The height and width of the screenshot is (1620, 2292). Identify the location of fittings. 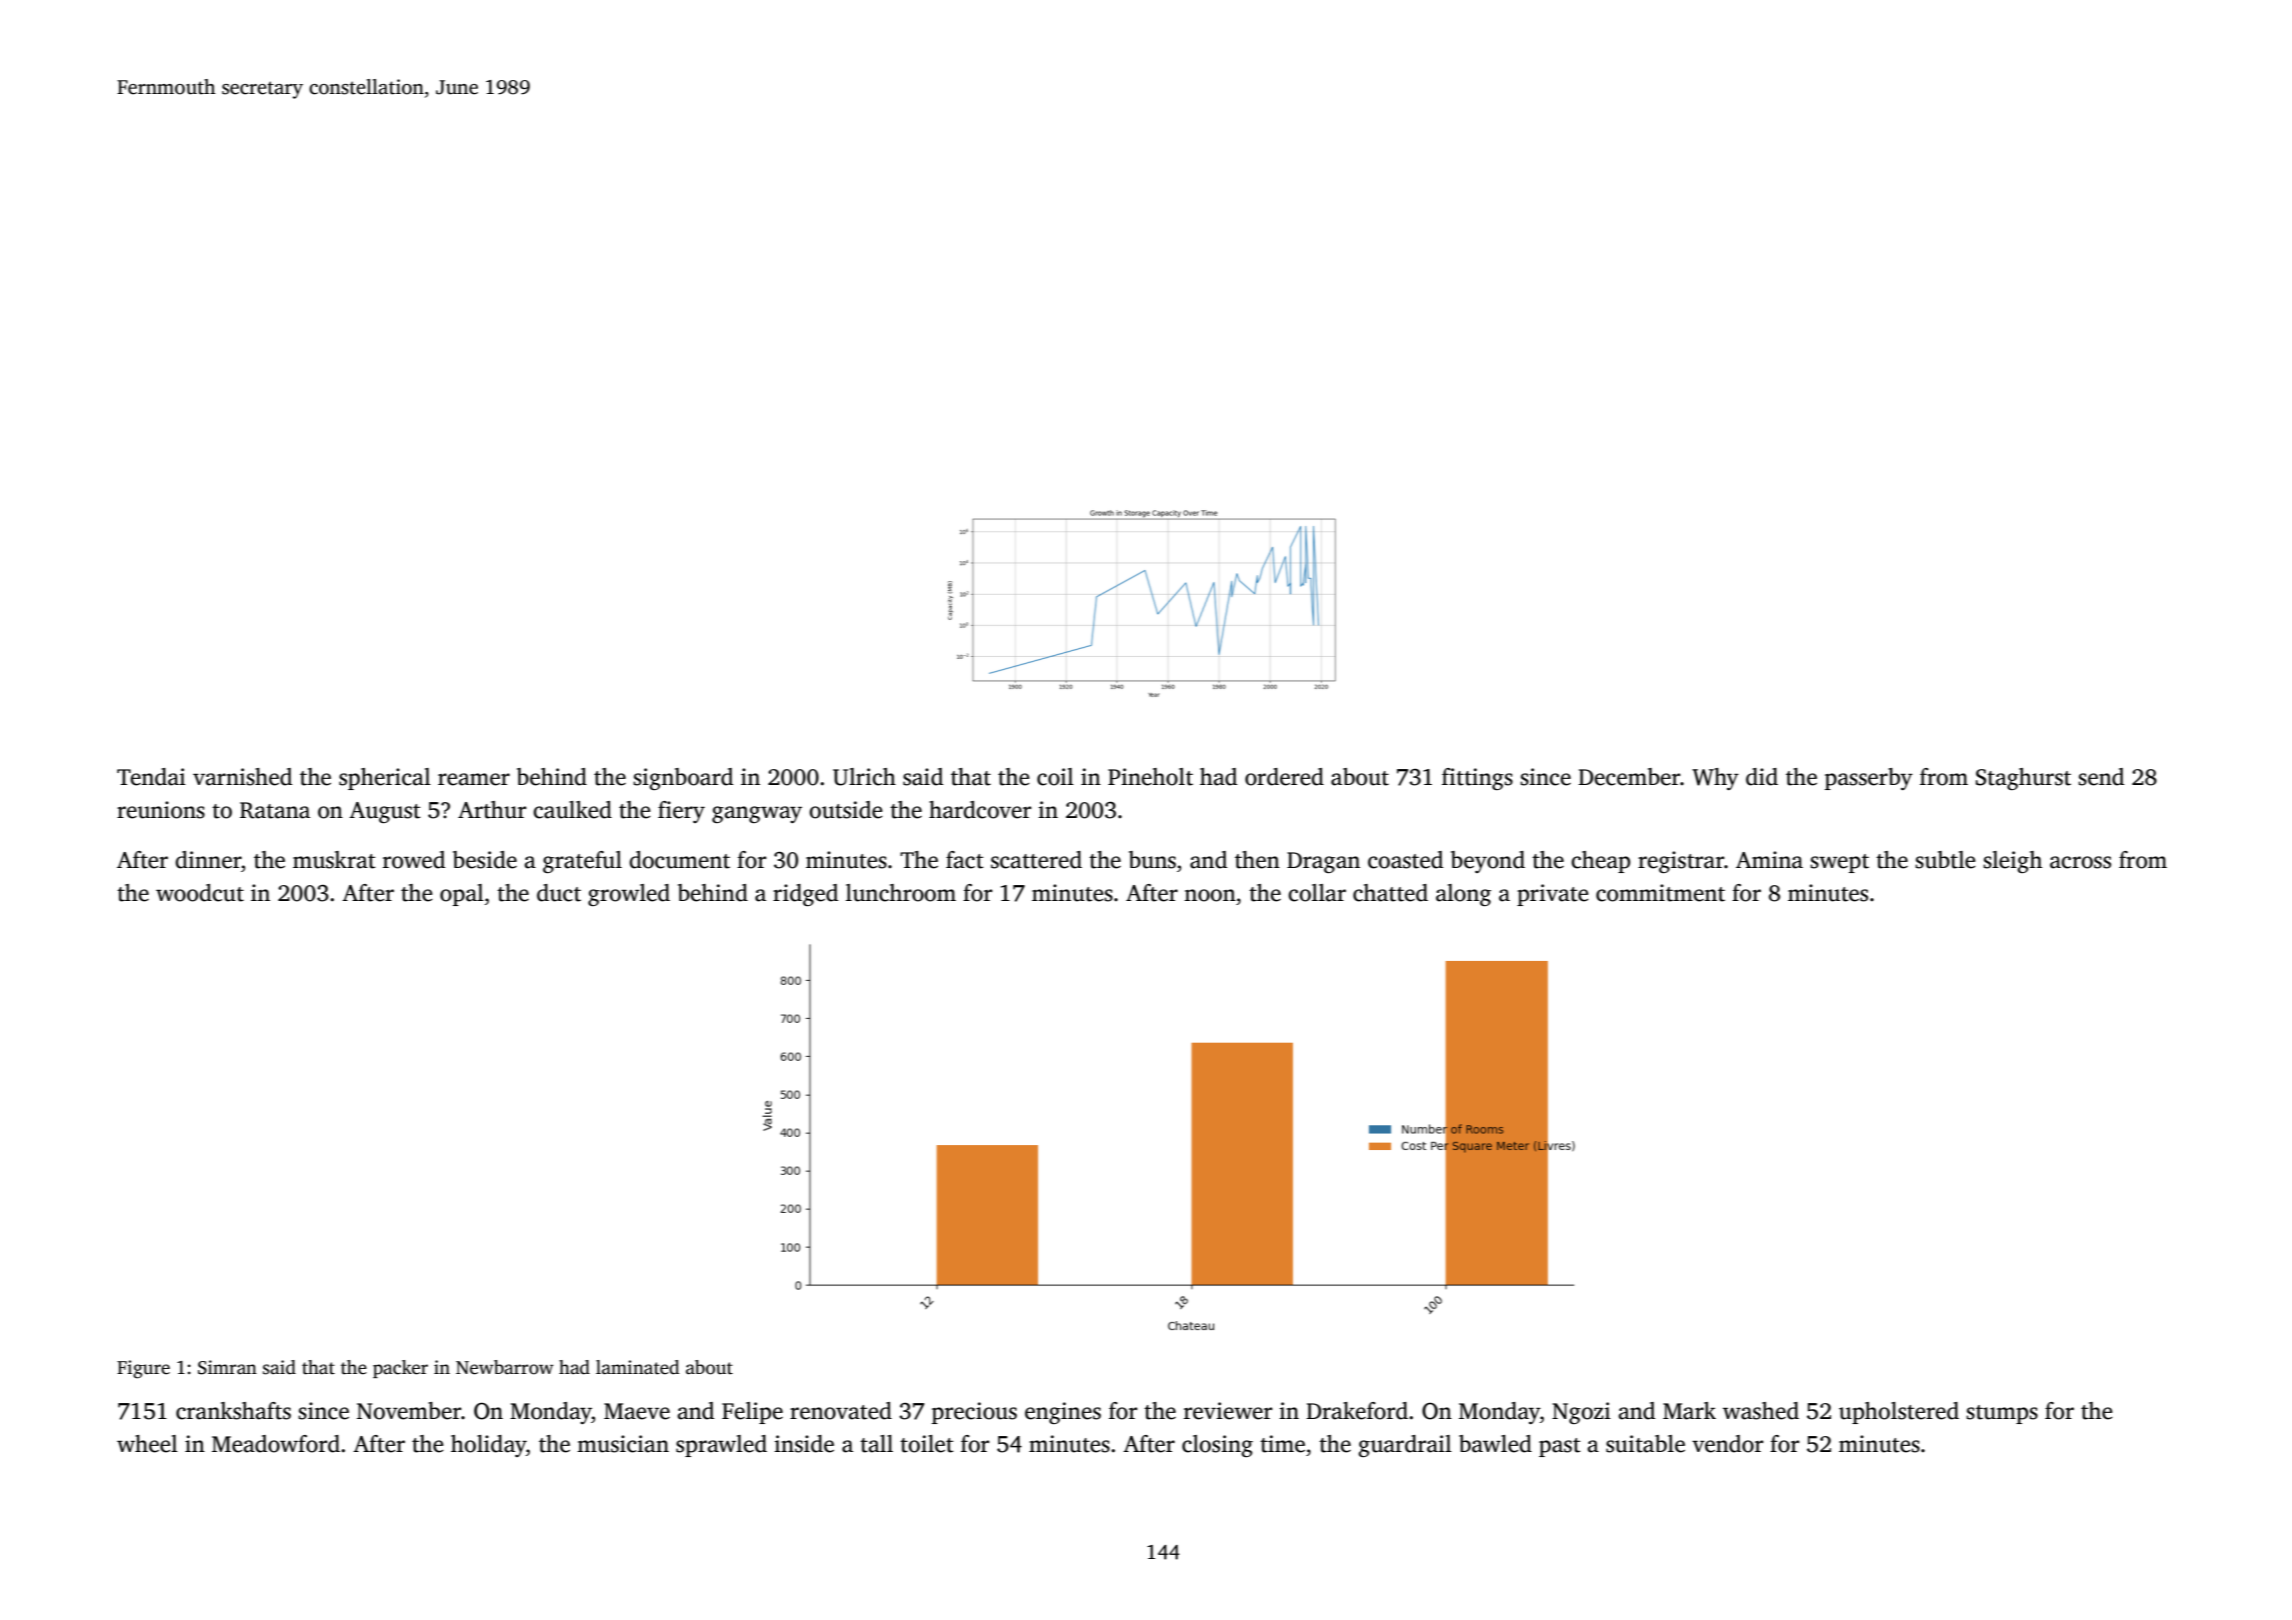
(1477, 779).
